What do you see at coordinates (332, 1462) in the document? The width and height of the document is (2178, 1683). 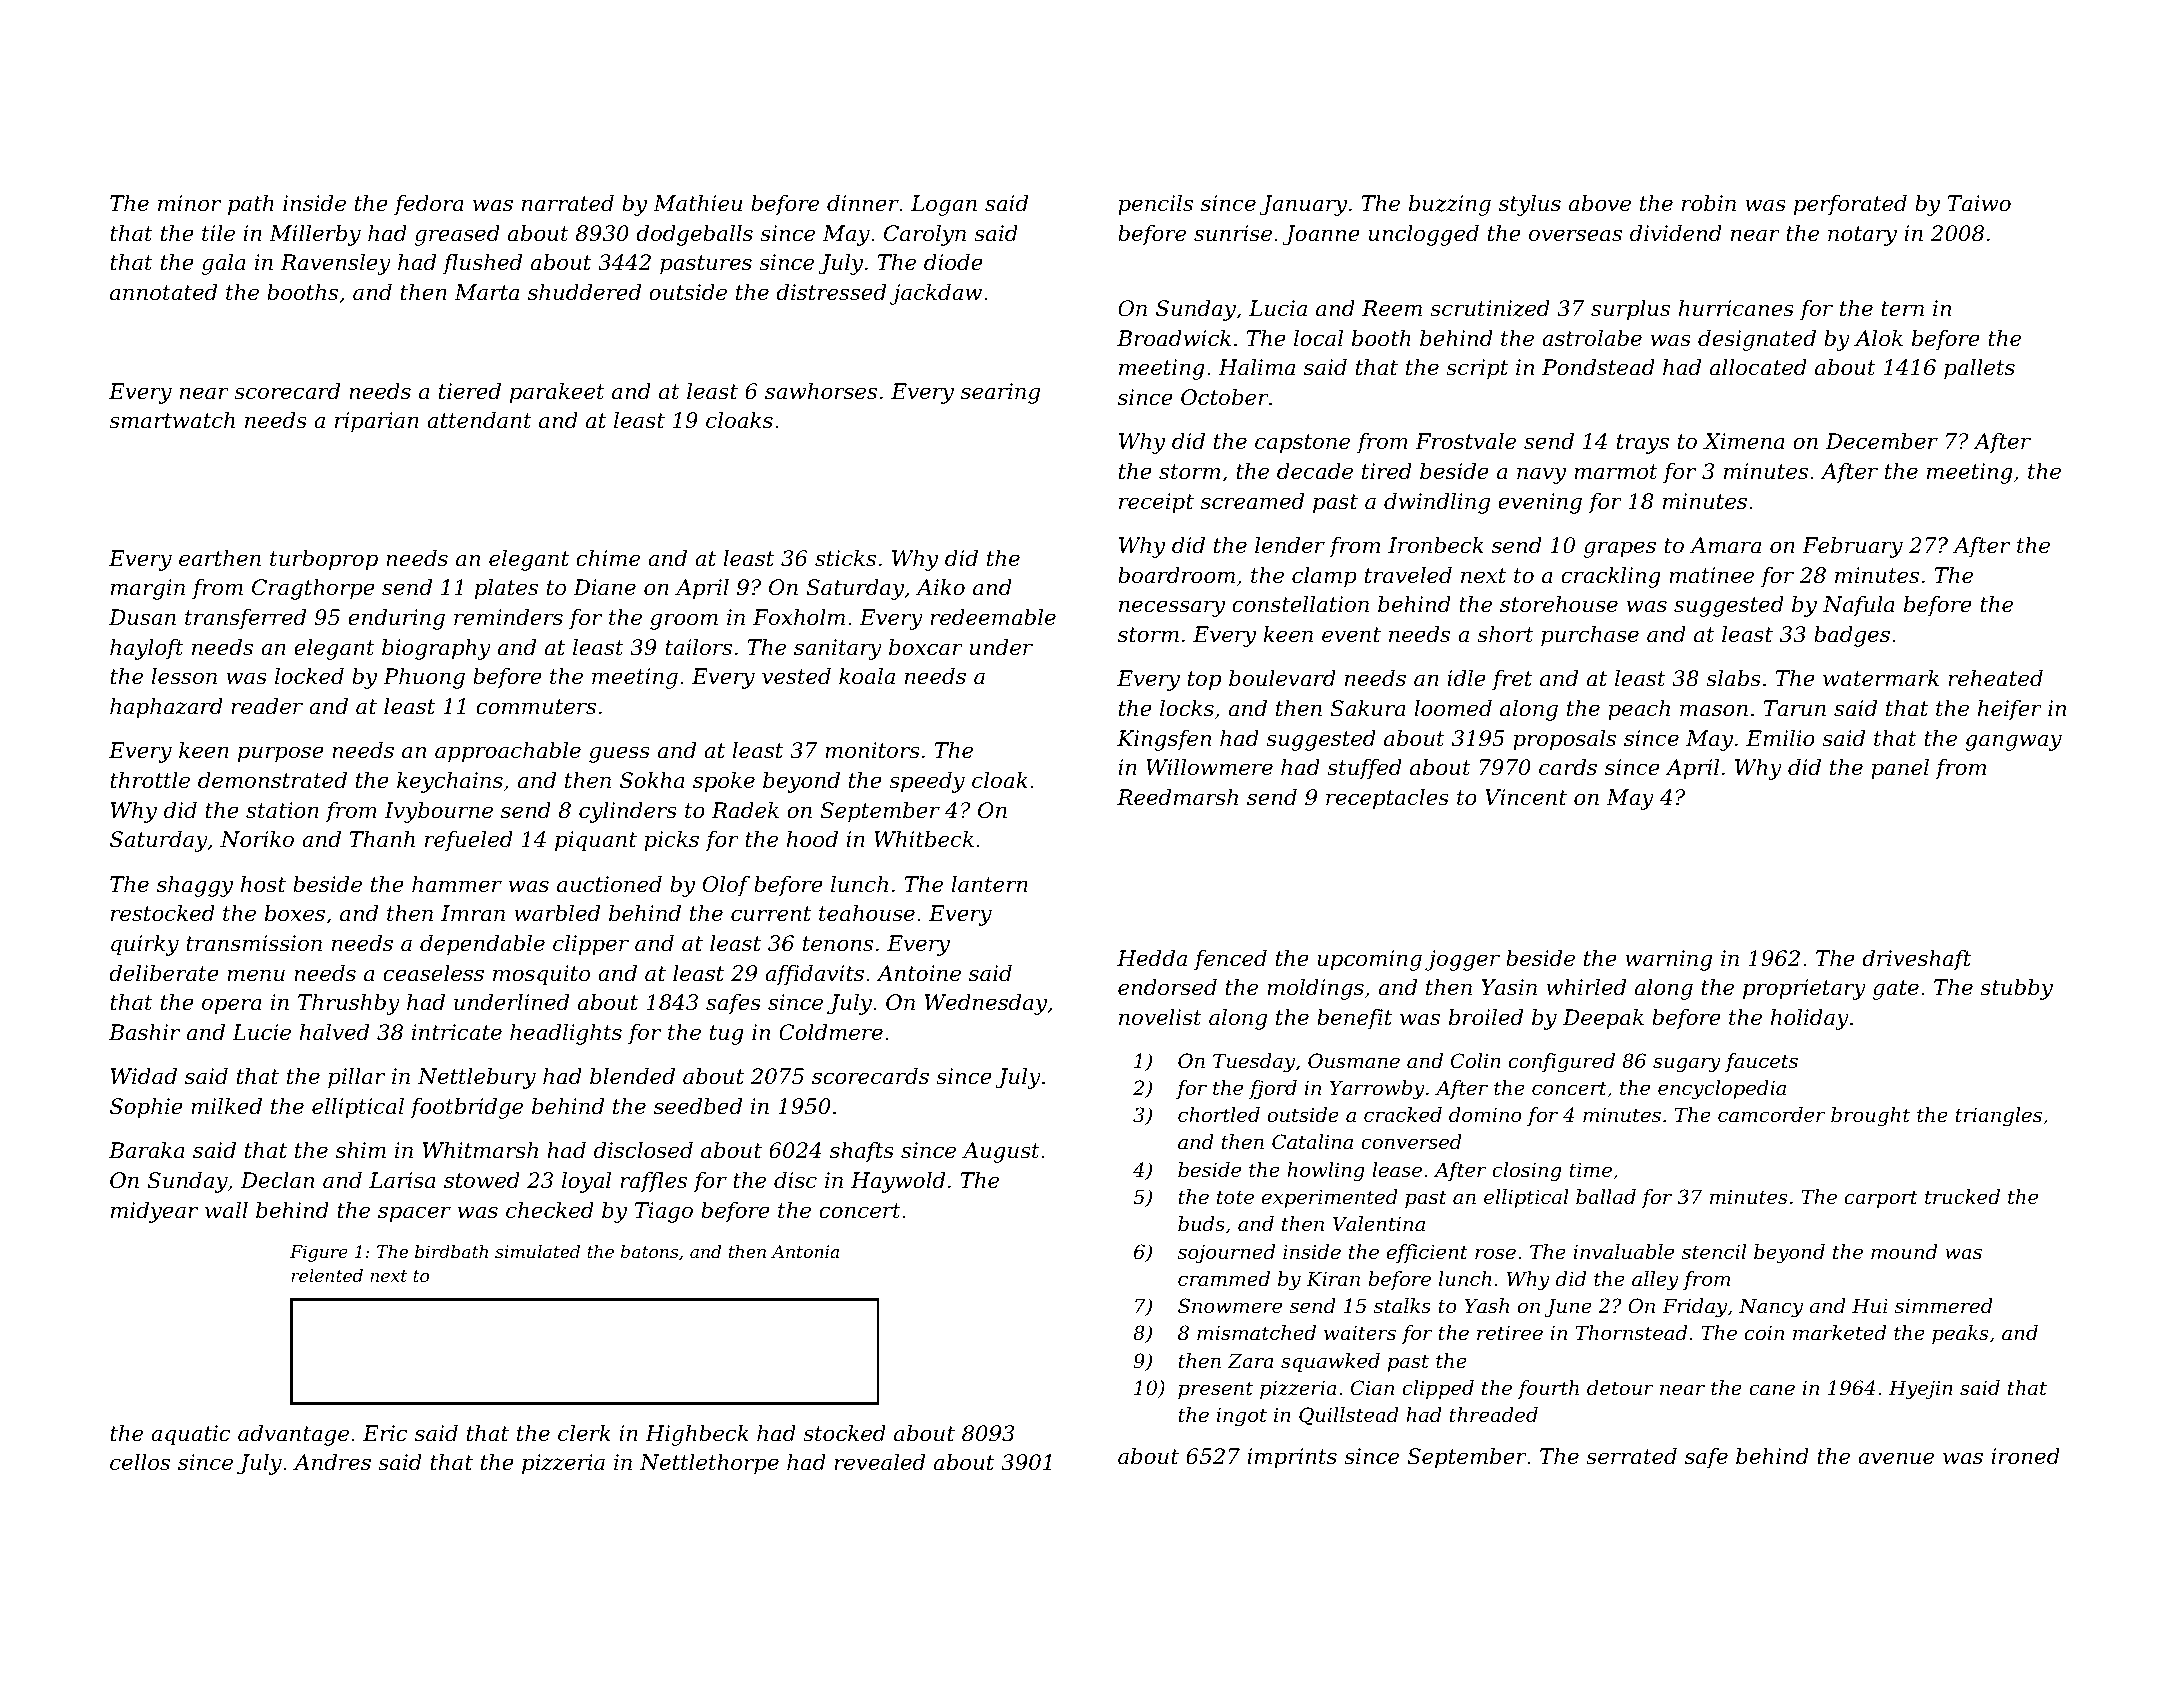 I see `Andres` at bounding box center [332, 1462].
